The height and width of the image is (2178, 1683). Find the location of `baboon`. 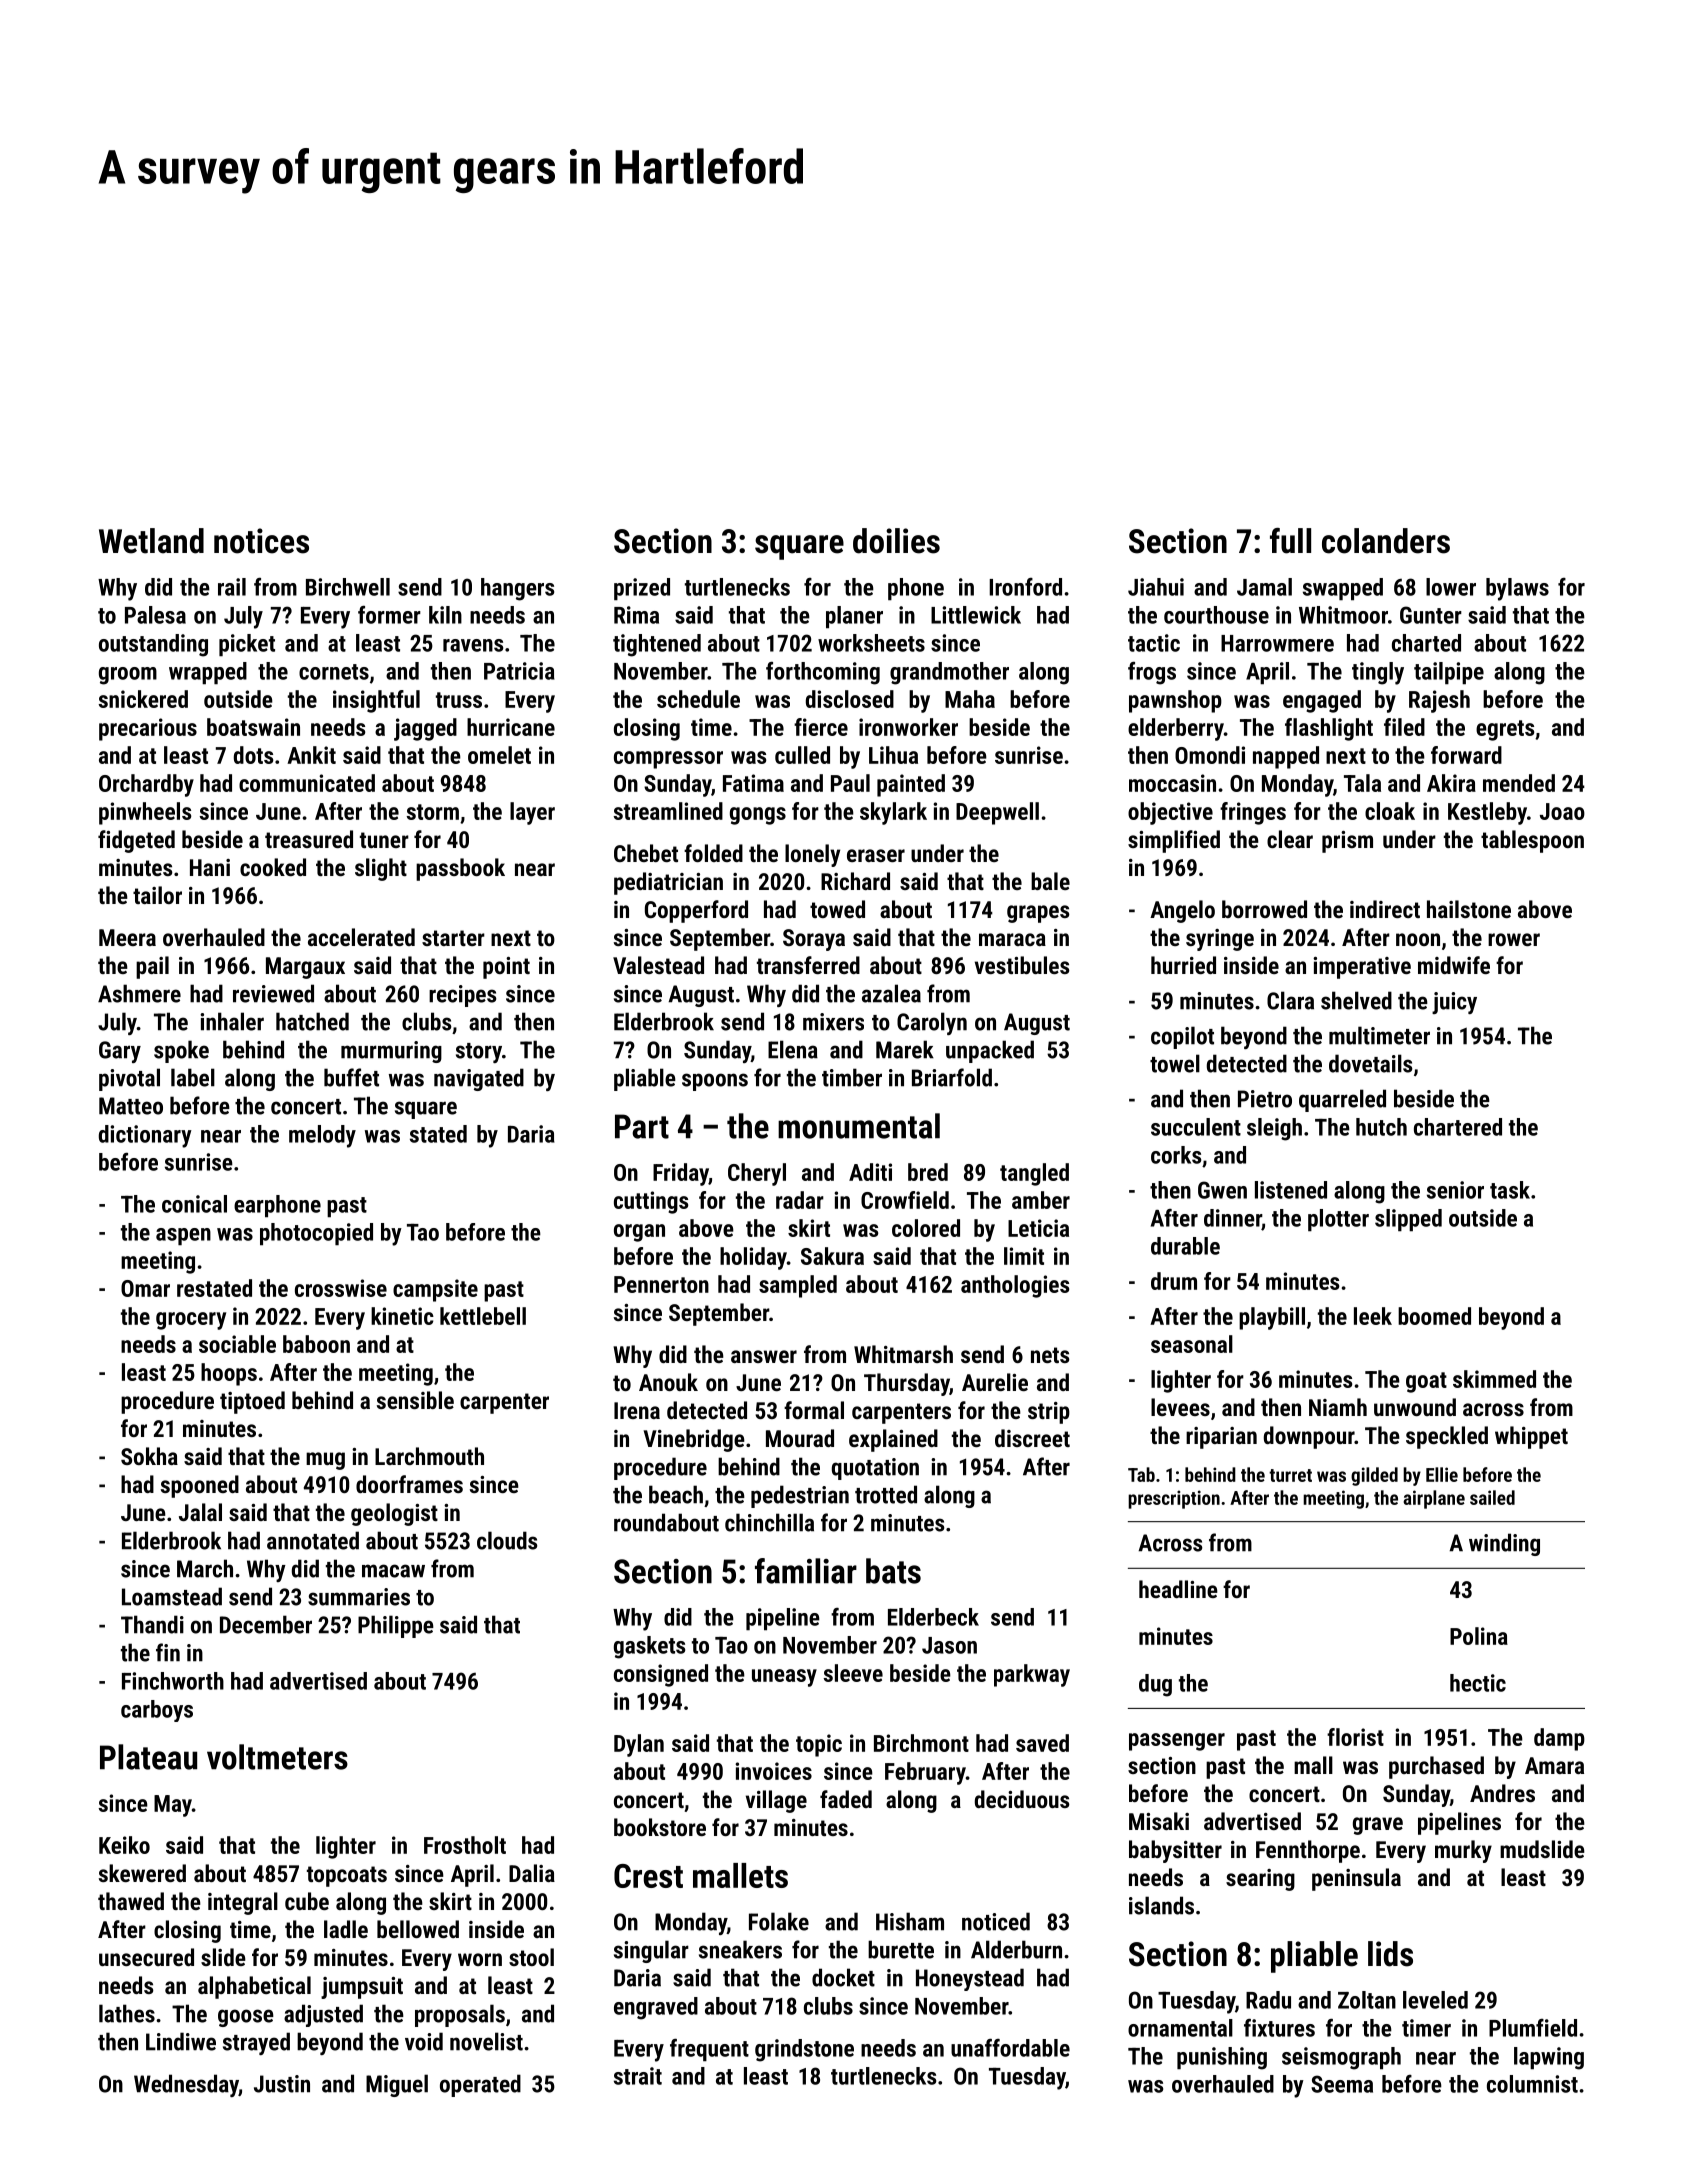

baboon is located at coordinates (316, 1344).
